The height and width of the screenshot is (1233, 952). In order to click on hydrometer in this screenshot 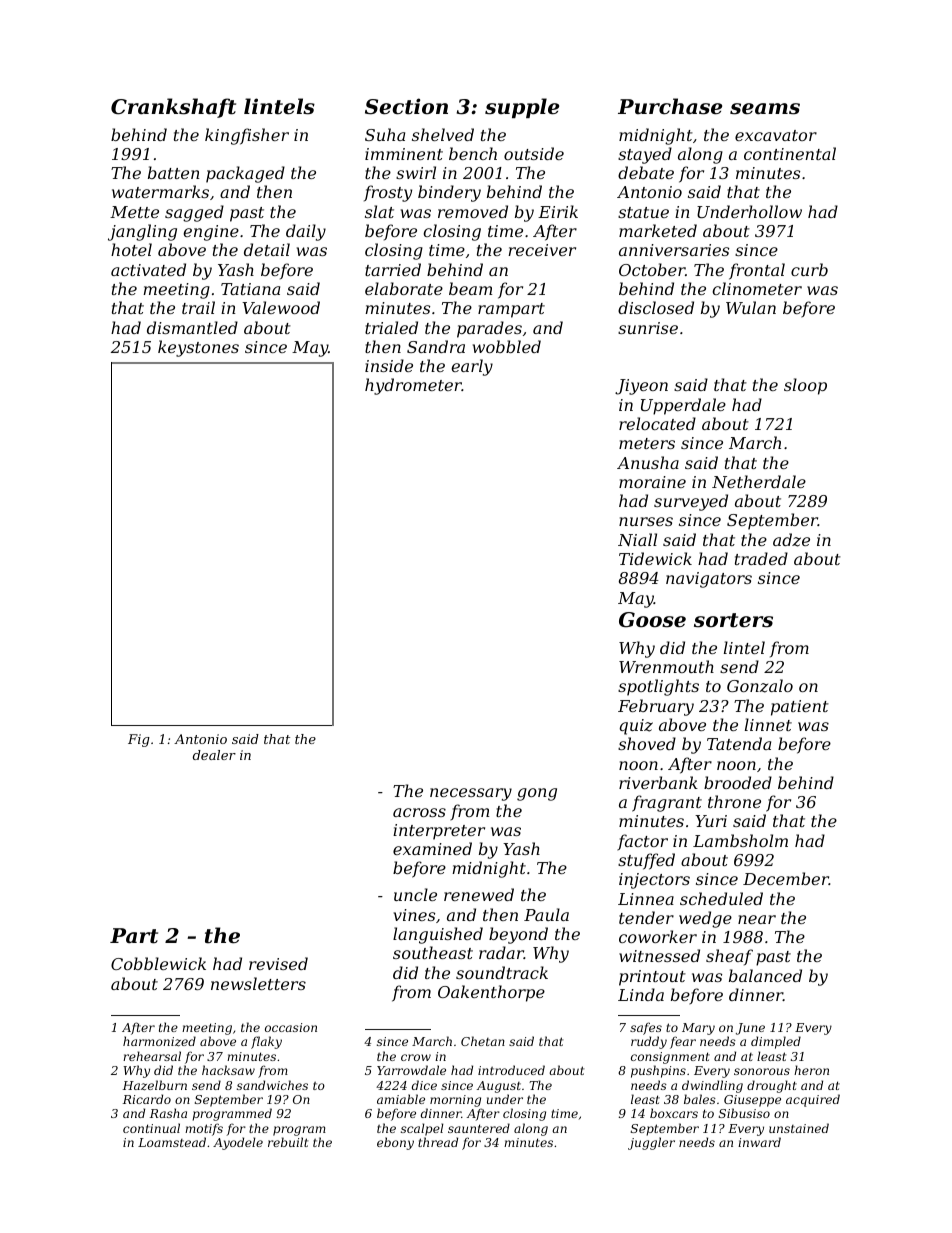, I will do `click(413, 386)`.
